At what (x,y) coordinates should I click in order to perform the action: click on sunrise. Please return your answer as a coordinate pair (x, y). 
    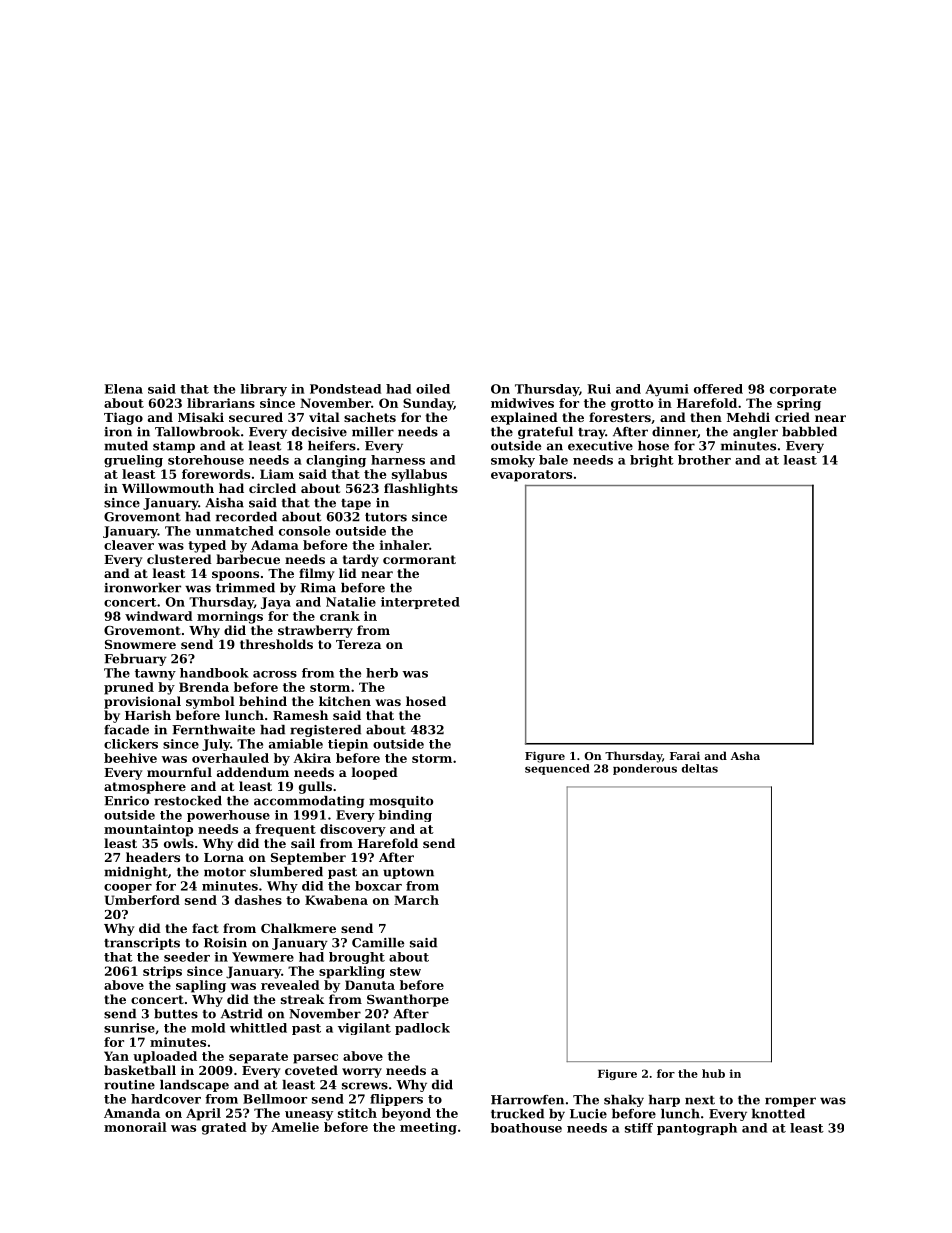
    Looking at the image, I should click on (129, 1028).
